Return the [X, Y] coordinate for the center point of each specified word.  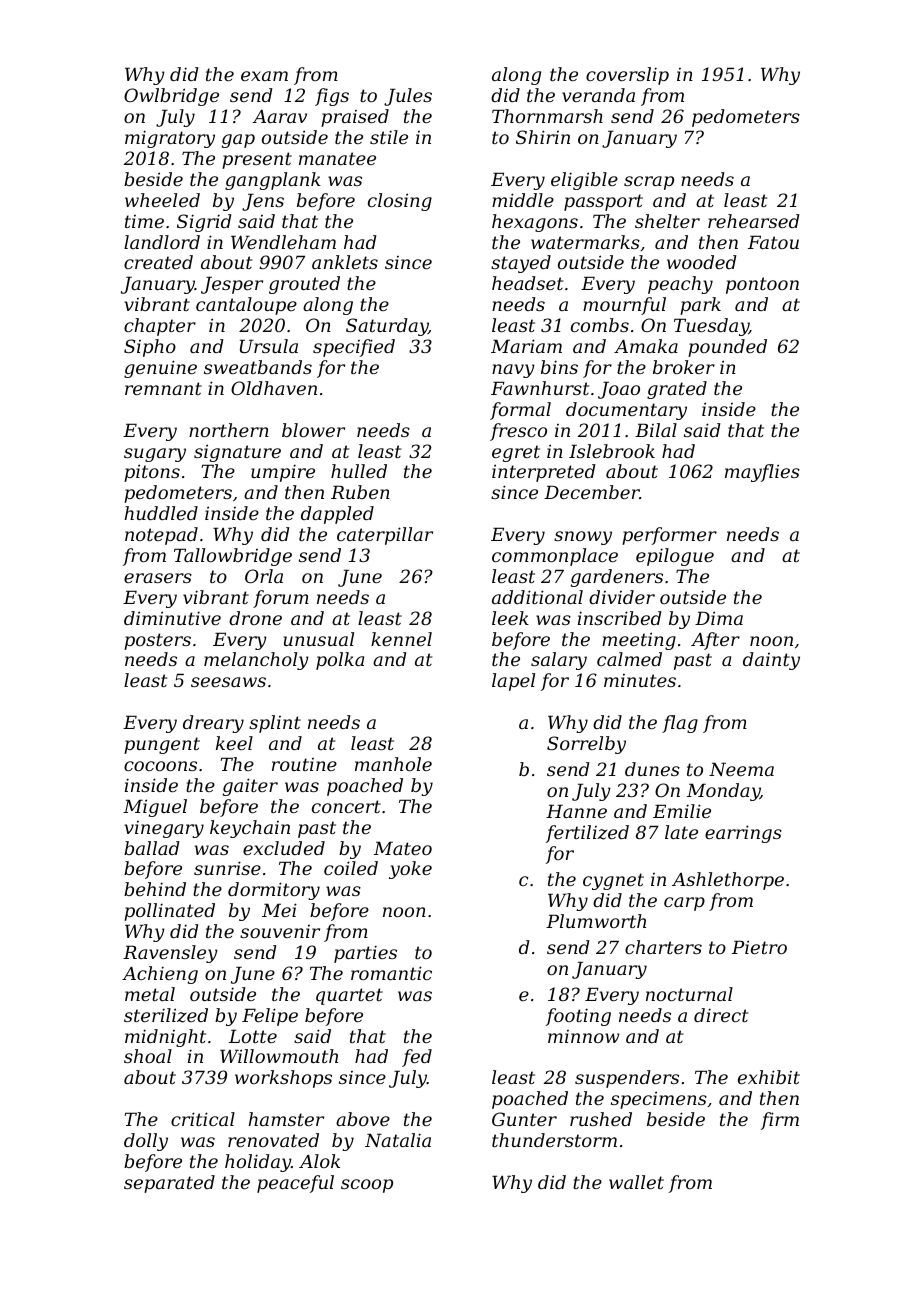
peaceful [295, 1184]
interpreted [544, 473]
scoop [367, 1186]
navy [513, 371]
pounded [727, 348]
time [144, 221]
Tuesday [711, 327]
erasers [158, 578]
